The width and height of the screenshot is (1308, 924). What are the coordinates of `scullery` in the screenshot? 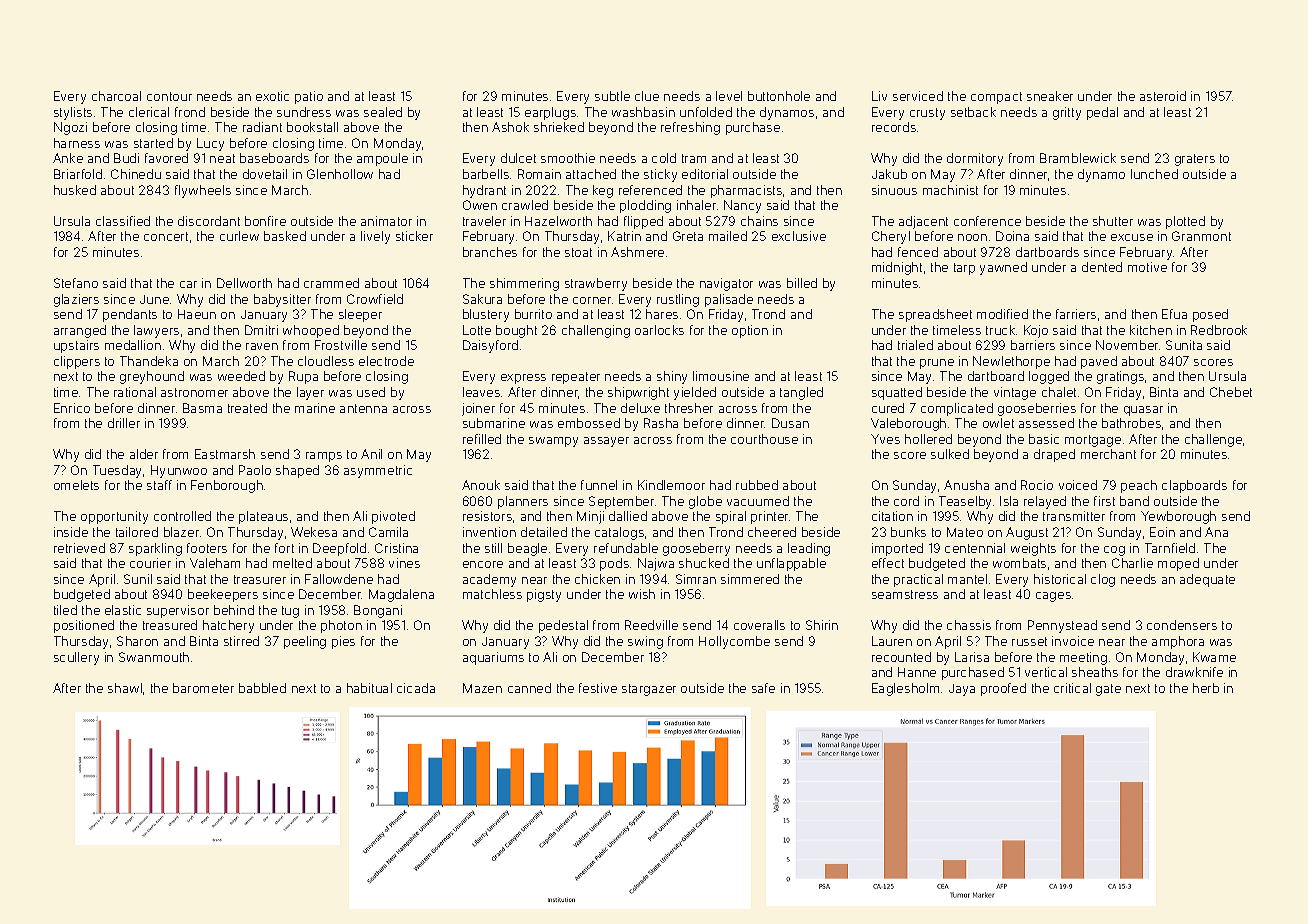 It's located at (76, 658).
